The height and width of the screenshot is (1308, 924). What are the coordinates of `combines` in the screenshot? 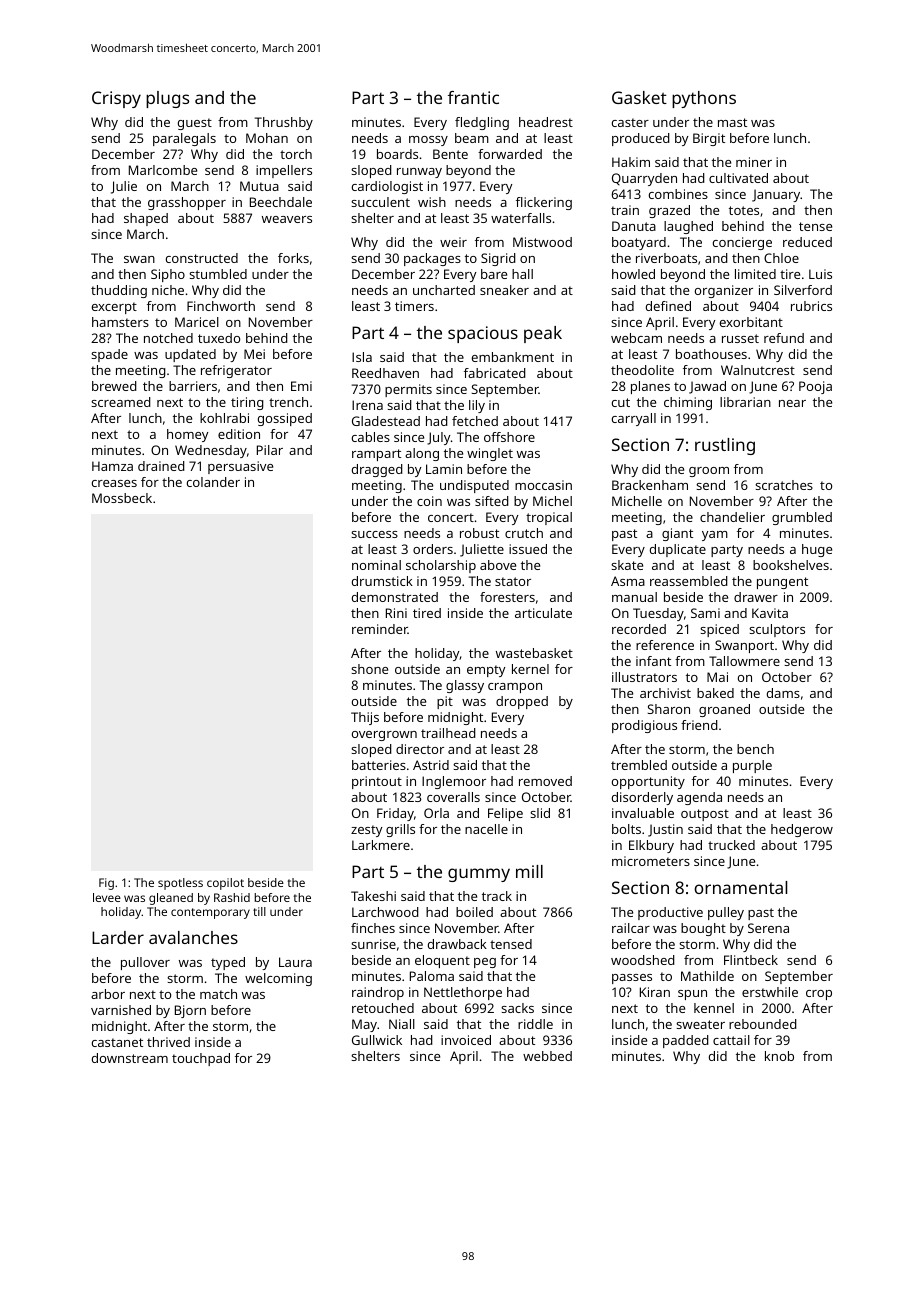 It's located at (678, 194).
